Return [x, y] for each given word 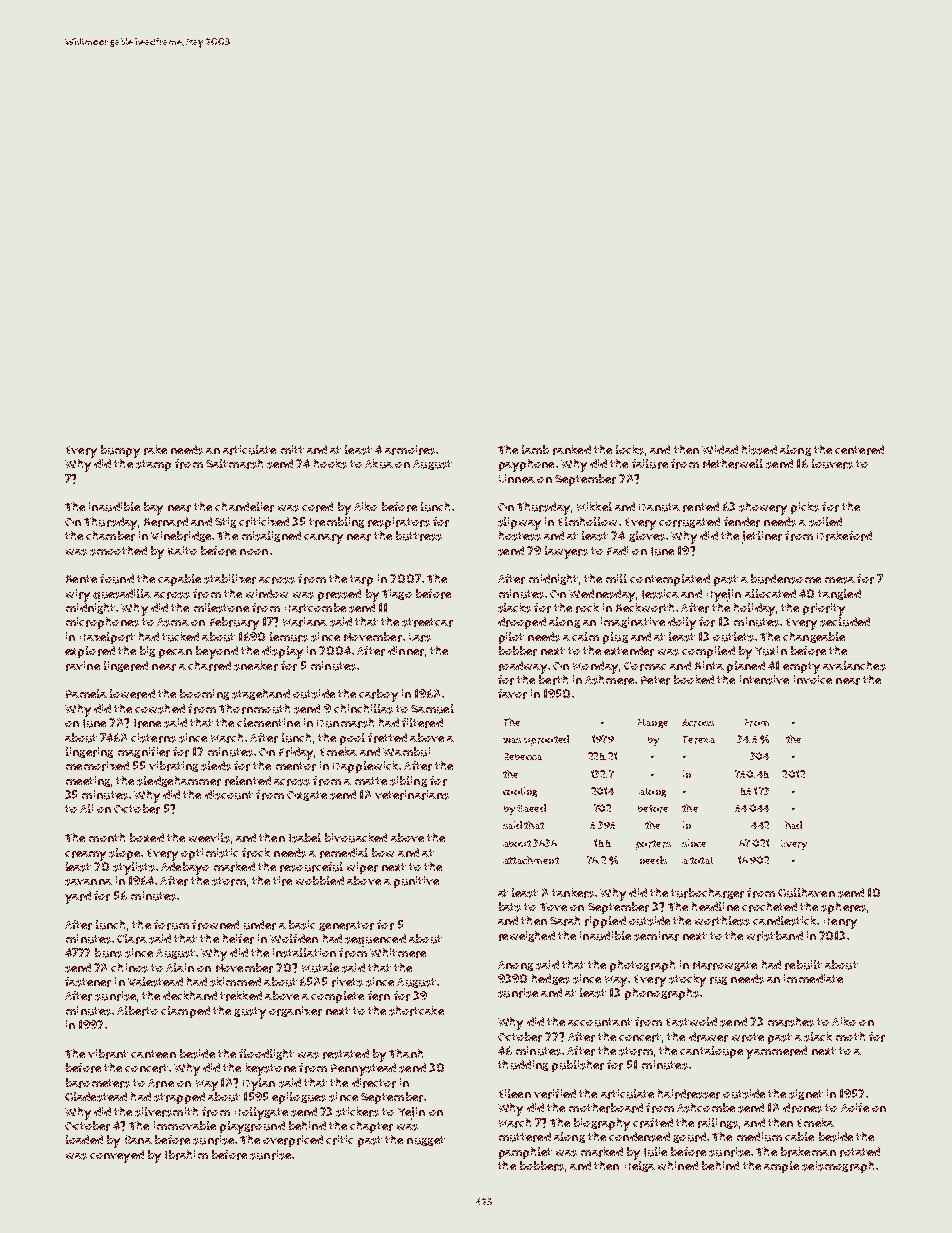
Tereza [699, 740]
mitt [292, 449]
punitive [416, 882]
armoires [410, 450]
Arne [161, 1083]
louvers [832, 464]
